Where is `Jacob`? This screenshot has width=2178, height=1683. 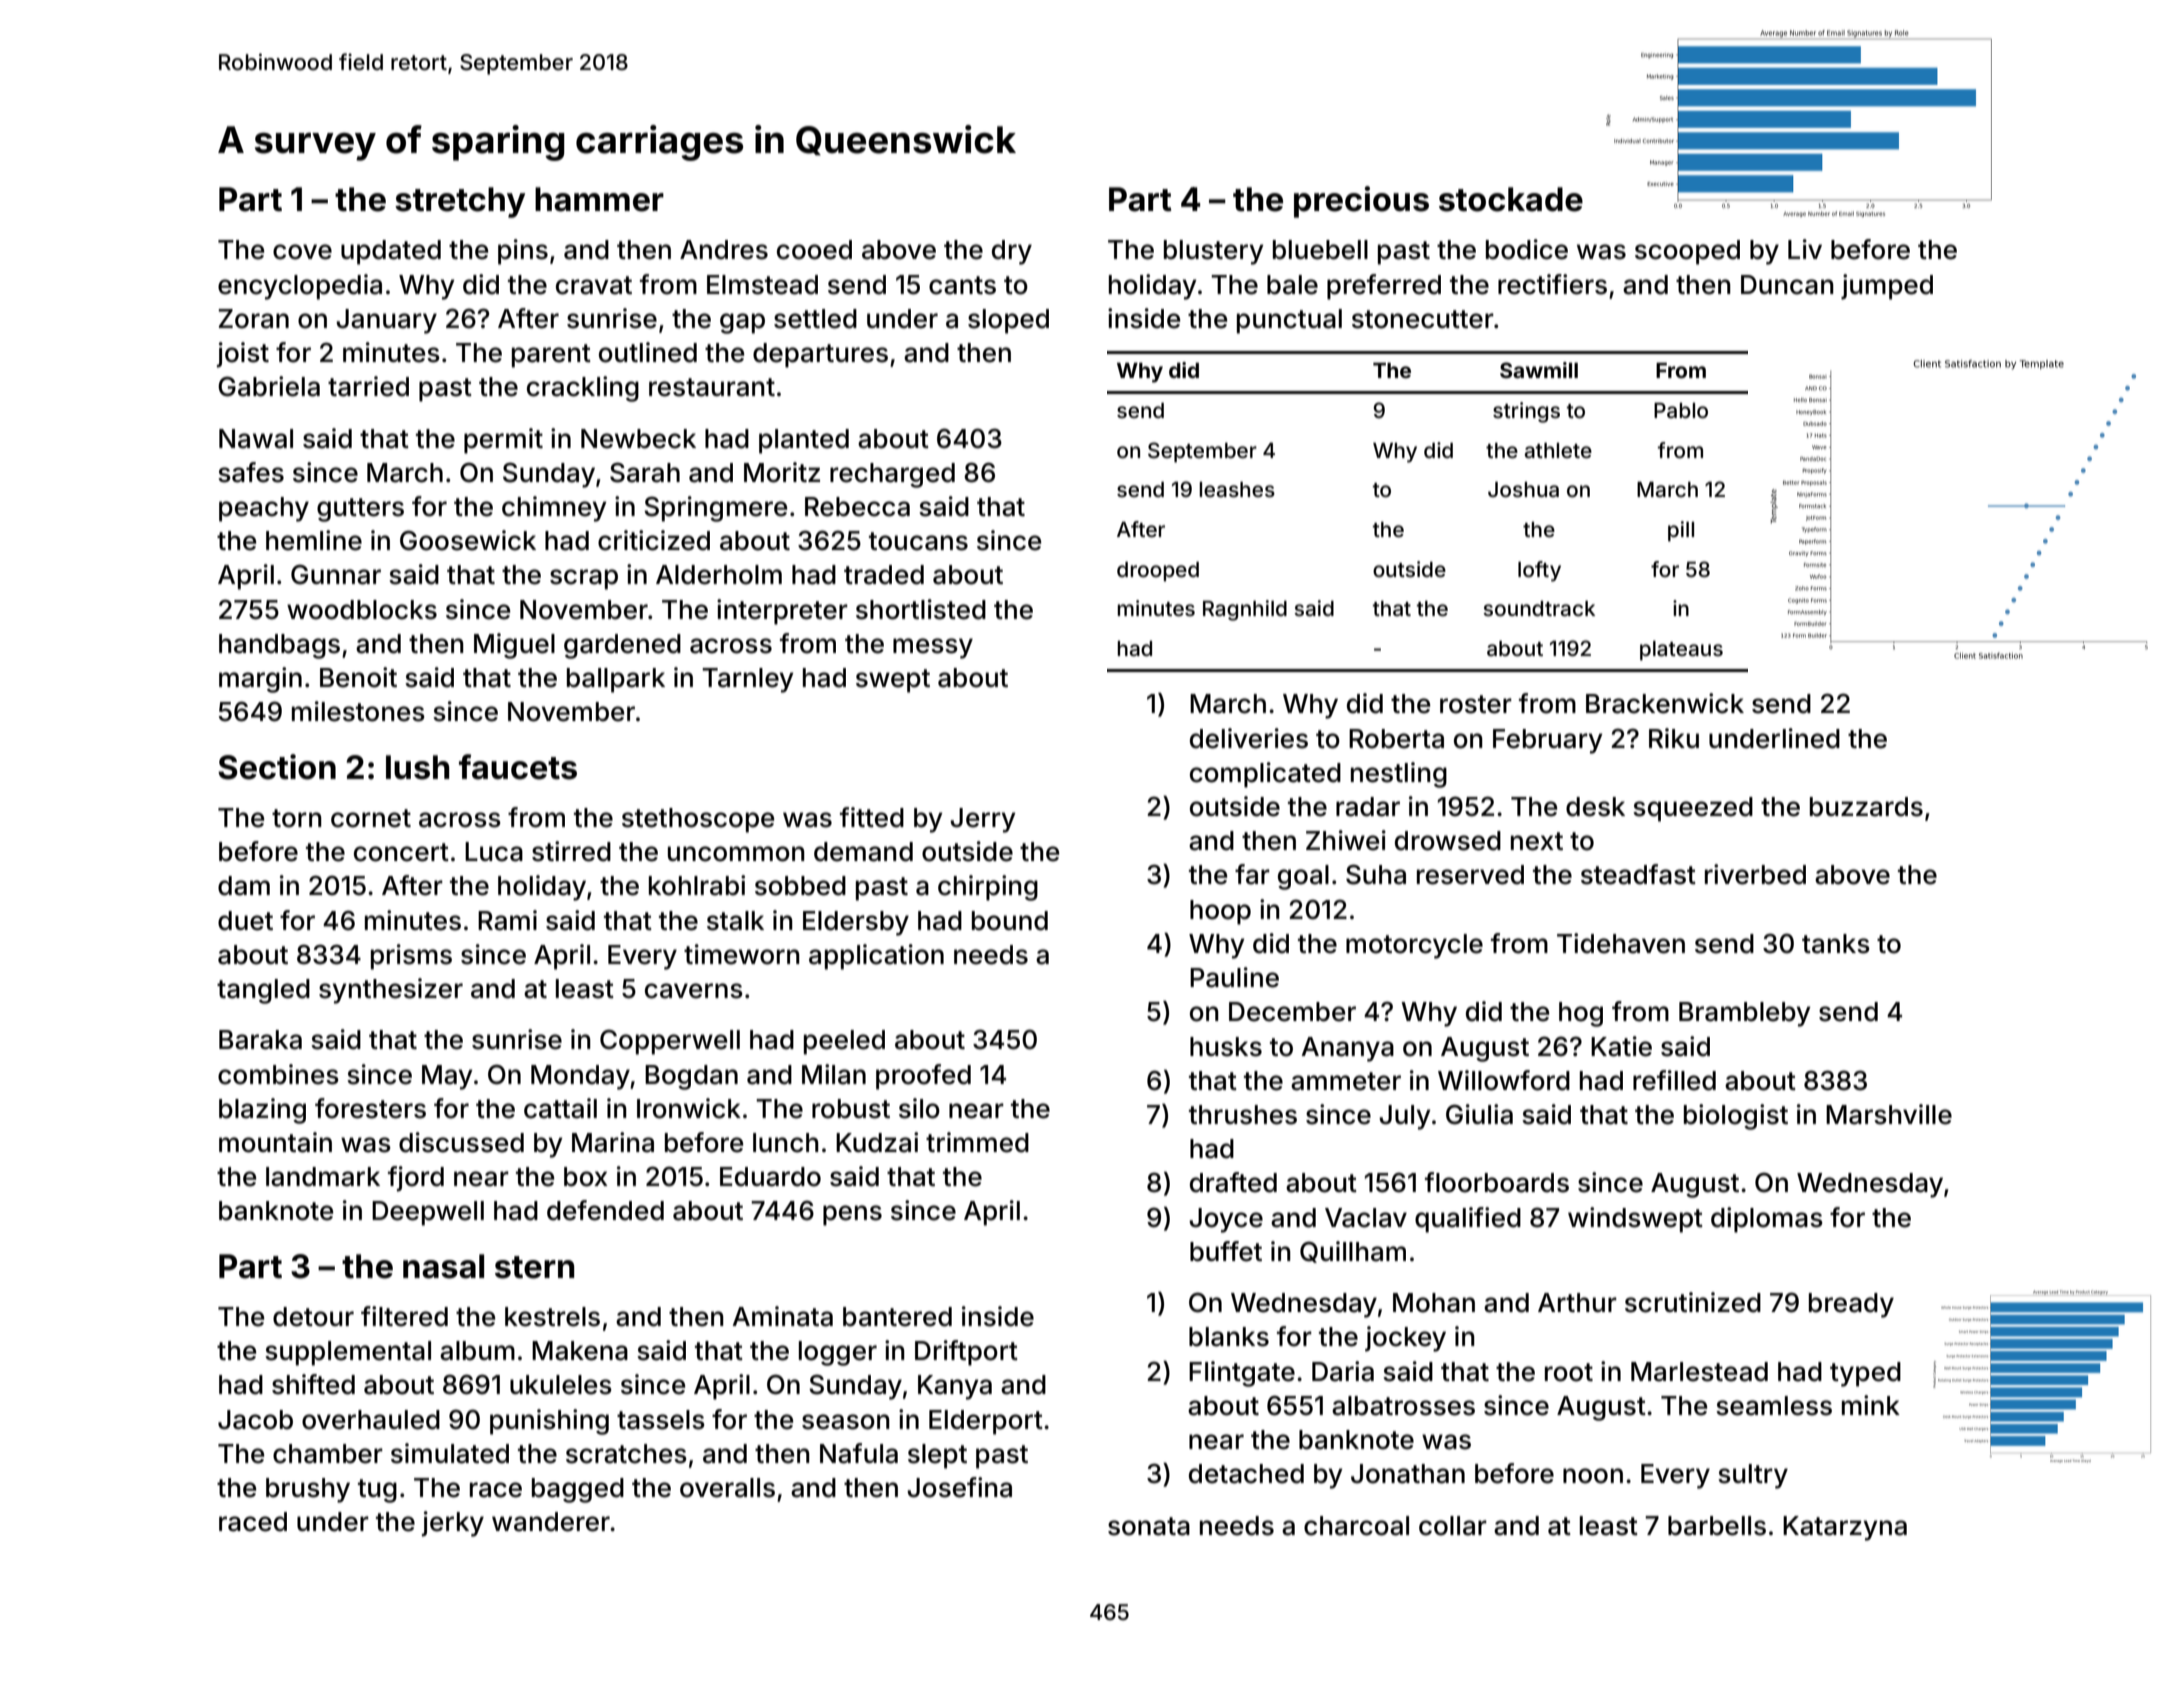
Jacob is located at coordinates (255, 1420).
